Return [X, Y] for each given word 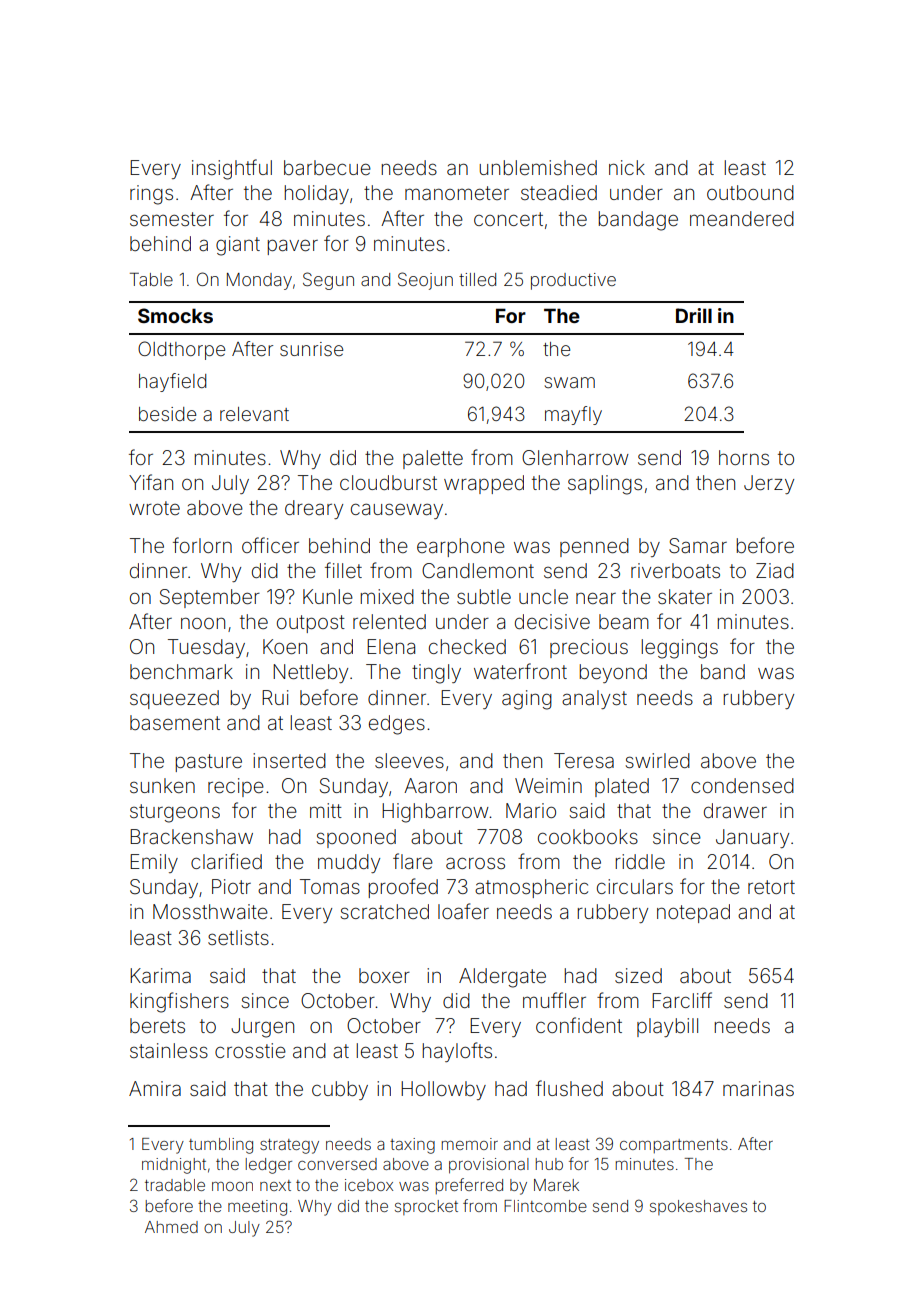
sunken [162, 785]
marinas [758, 1088]
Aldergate [502, 978]
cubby [340, 1090]
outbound [750, 192]
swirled [658, 760]
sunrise [311, 349]
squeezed [174, 699]
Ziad [775, 570]
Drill [694, 315]
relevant [254, 414]
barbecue [327, 167]
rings [151, 195]
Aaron [430, 785]
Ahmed [171, 1227]
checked [467, 646]
